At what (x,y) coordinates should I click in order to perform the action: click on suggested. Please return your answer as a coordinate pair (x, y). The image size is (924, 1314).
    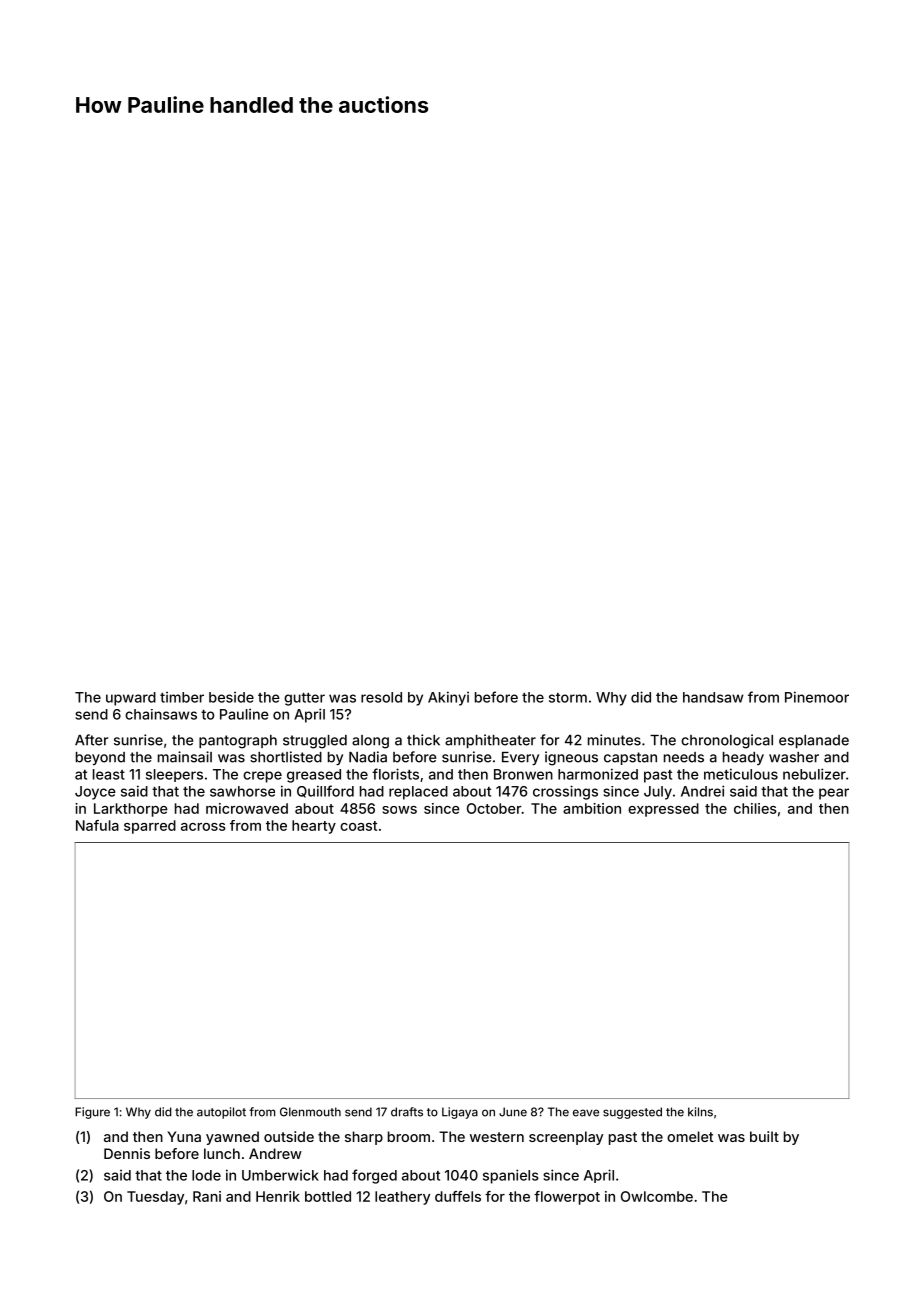
    Looking at the image, I should click on (632, 1113).
